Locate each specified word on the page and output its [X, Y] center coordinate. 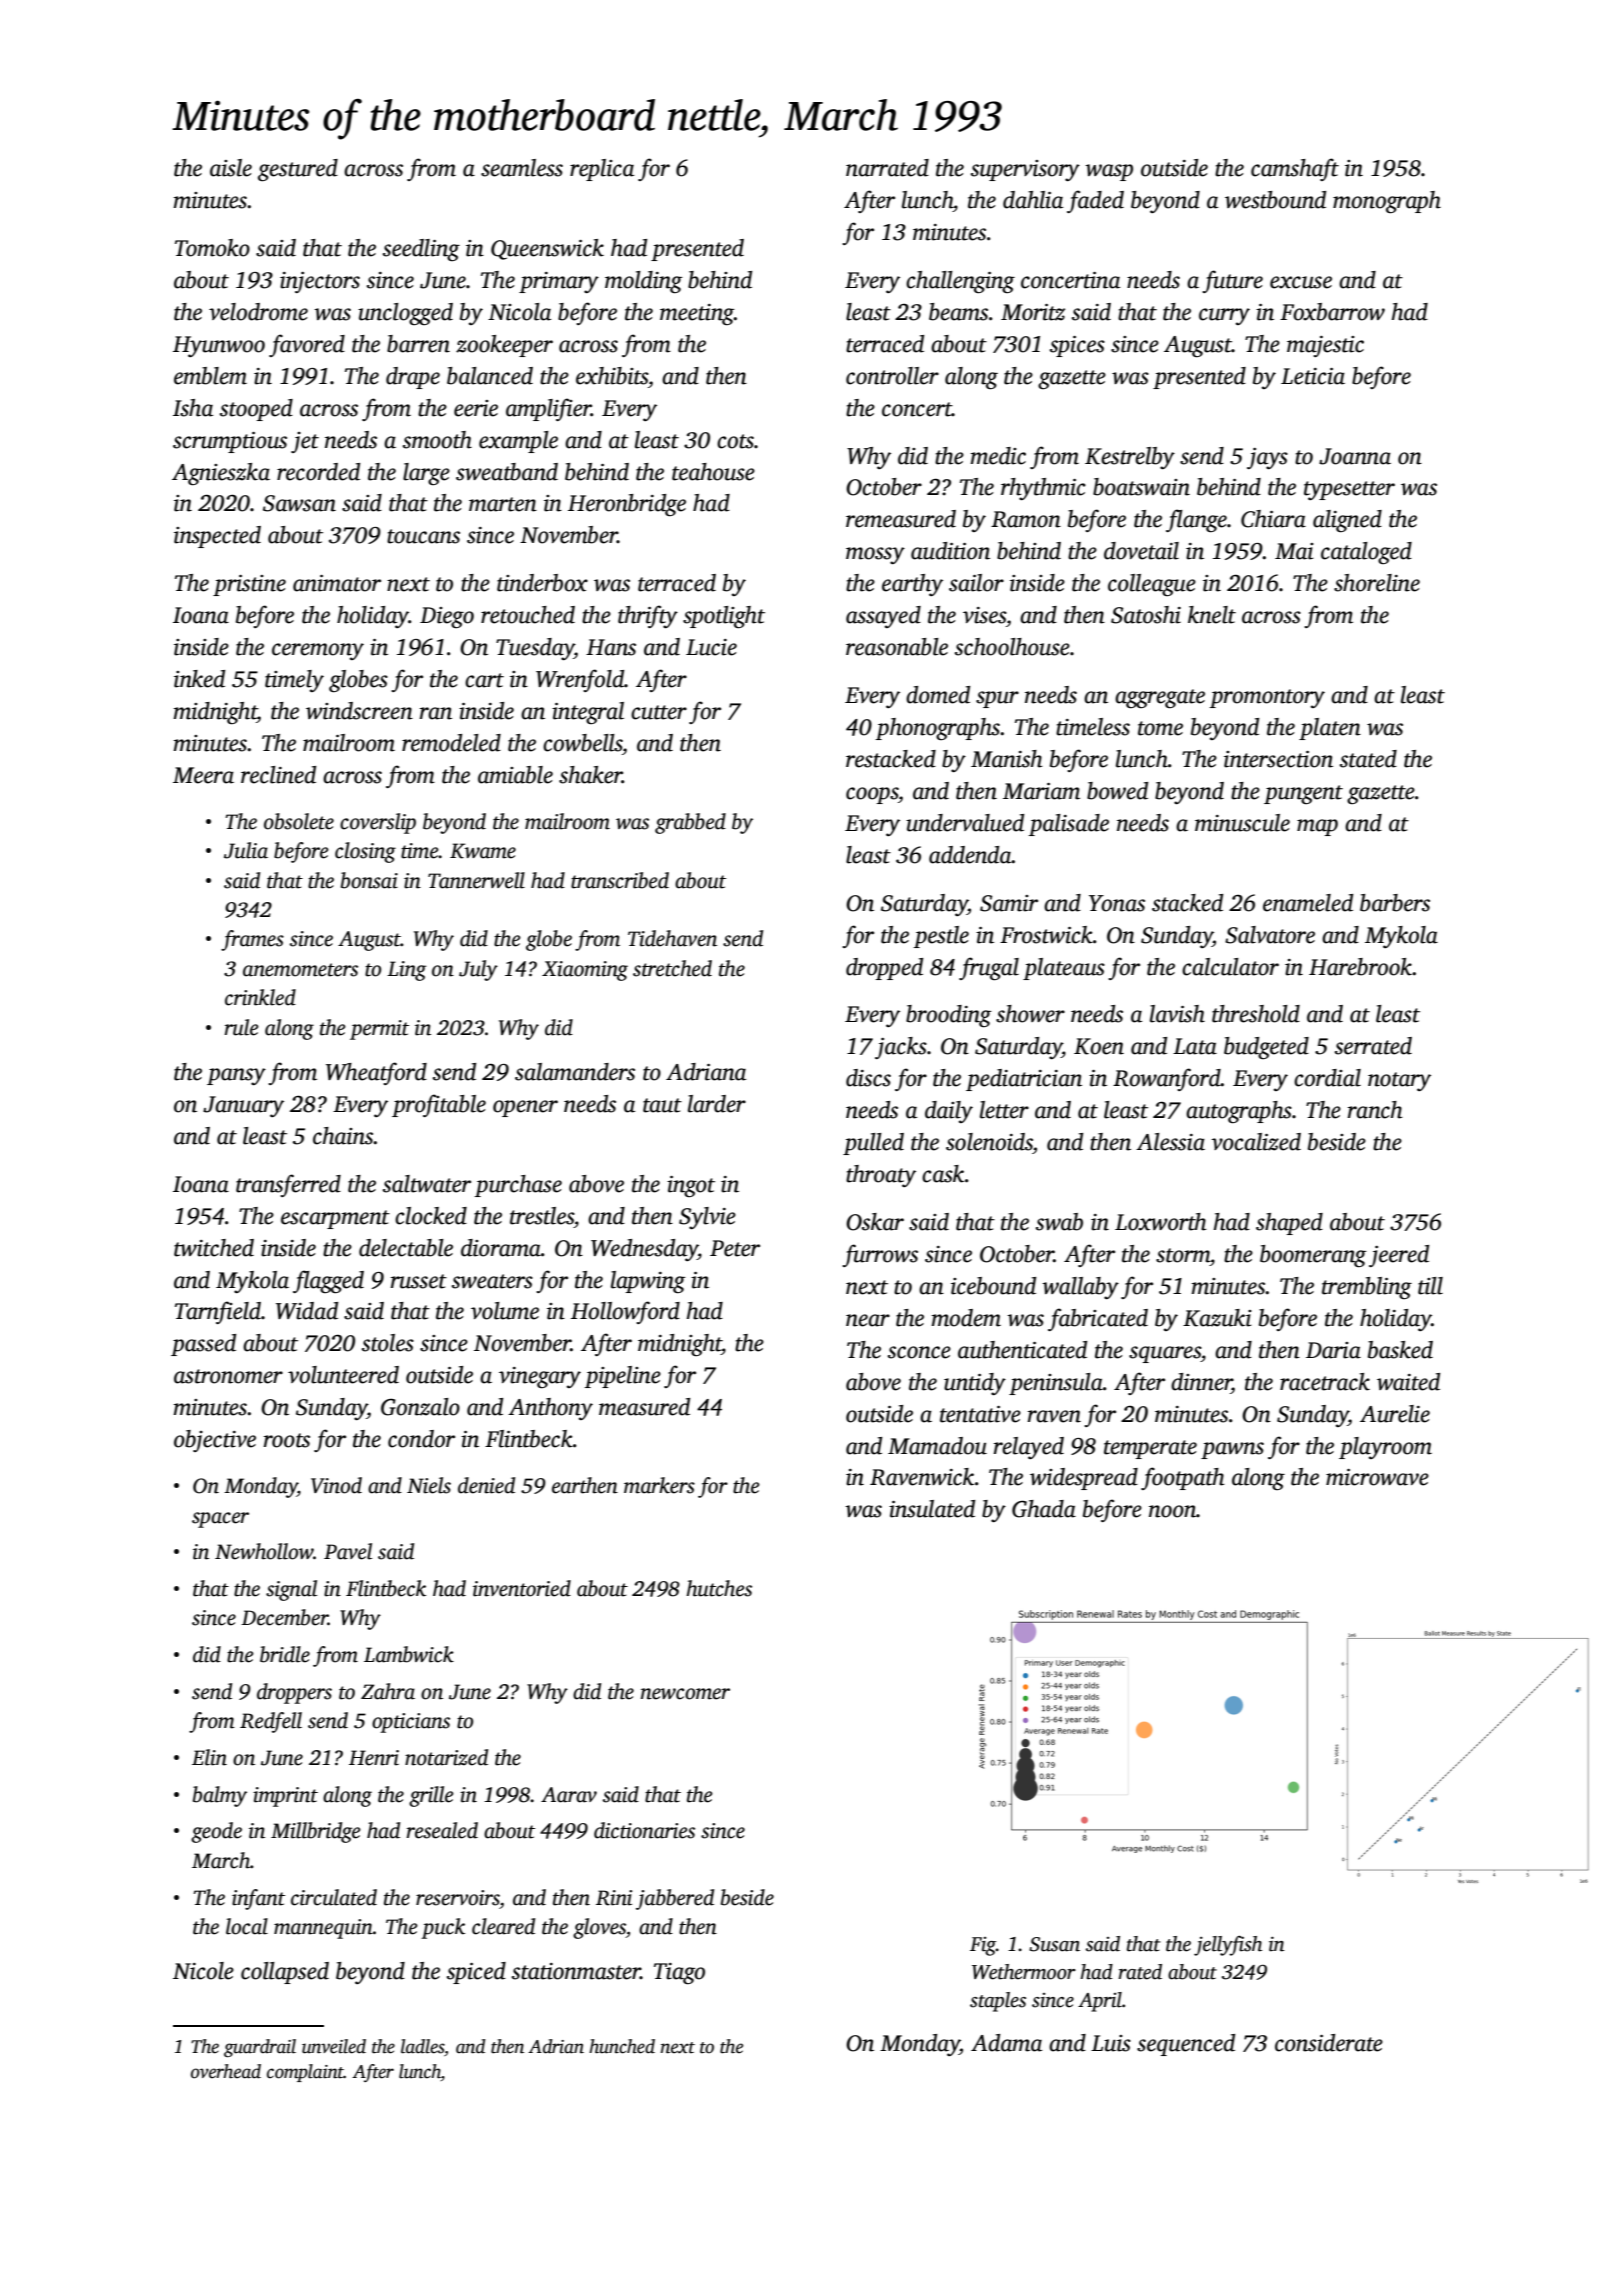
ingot [691, 1186]
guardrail [260, 2048]
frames [252, 940]
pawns [1232, 1450]
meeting [697, 315]
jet [305, 442]
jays [1267, 458]
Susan [1054, 1944]
